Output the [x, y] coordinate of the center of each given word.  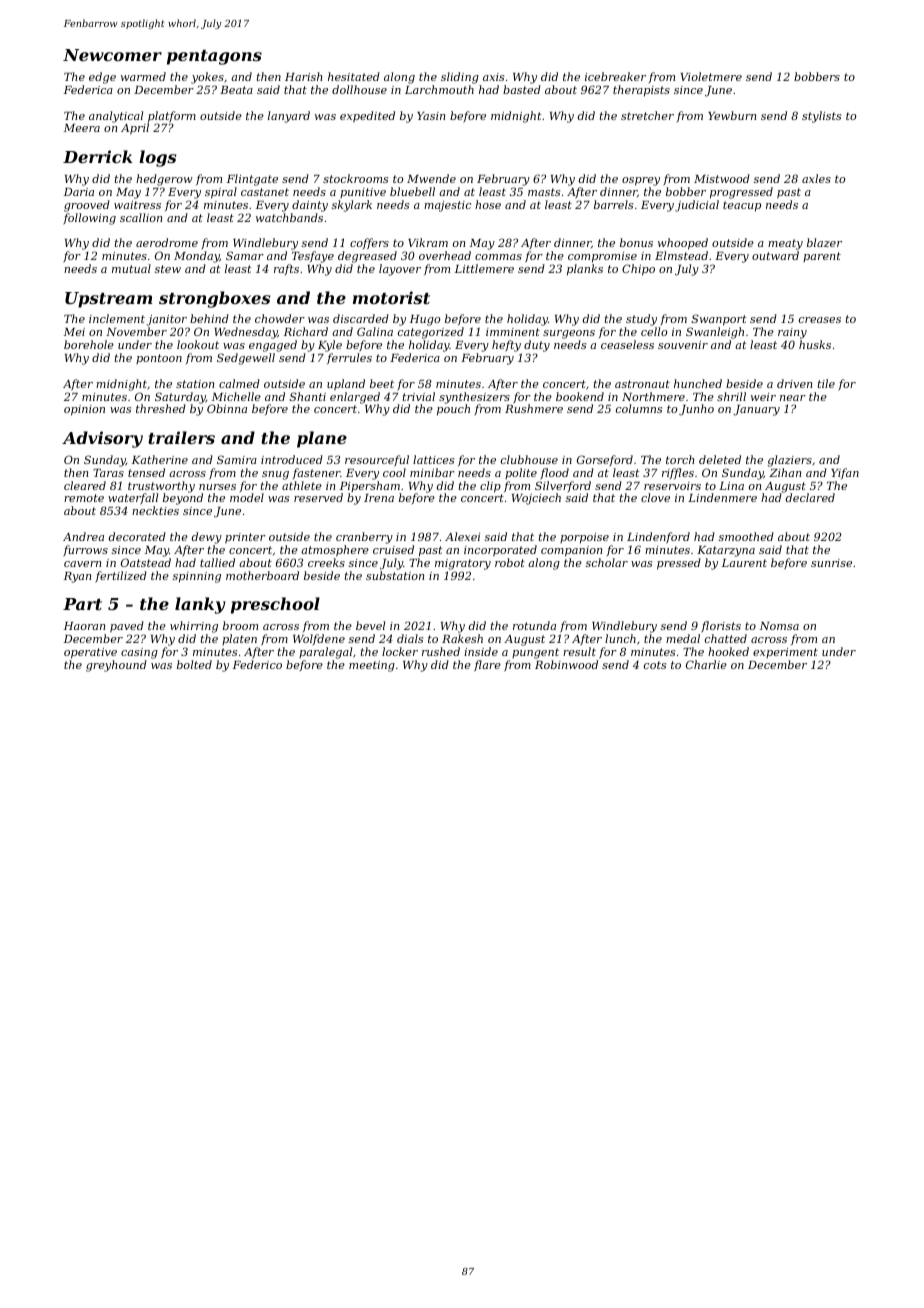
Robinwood [566, 664]
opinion [84, 410]
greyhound [116, 666]
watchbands [289, 217]
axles [816, 178]
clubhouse [529, 459]
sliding [460, 78]
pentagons [214, 57]
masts [544, 192]
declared [810, 498]
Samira [237, 459]
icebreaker [615, 76]
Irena [379, 498]
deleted [720, 459]
